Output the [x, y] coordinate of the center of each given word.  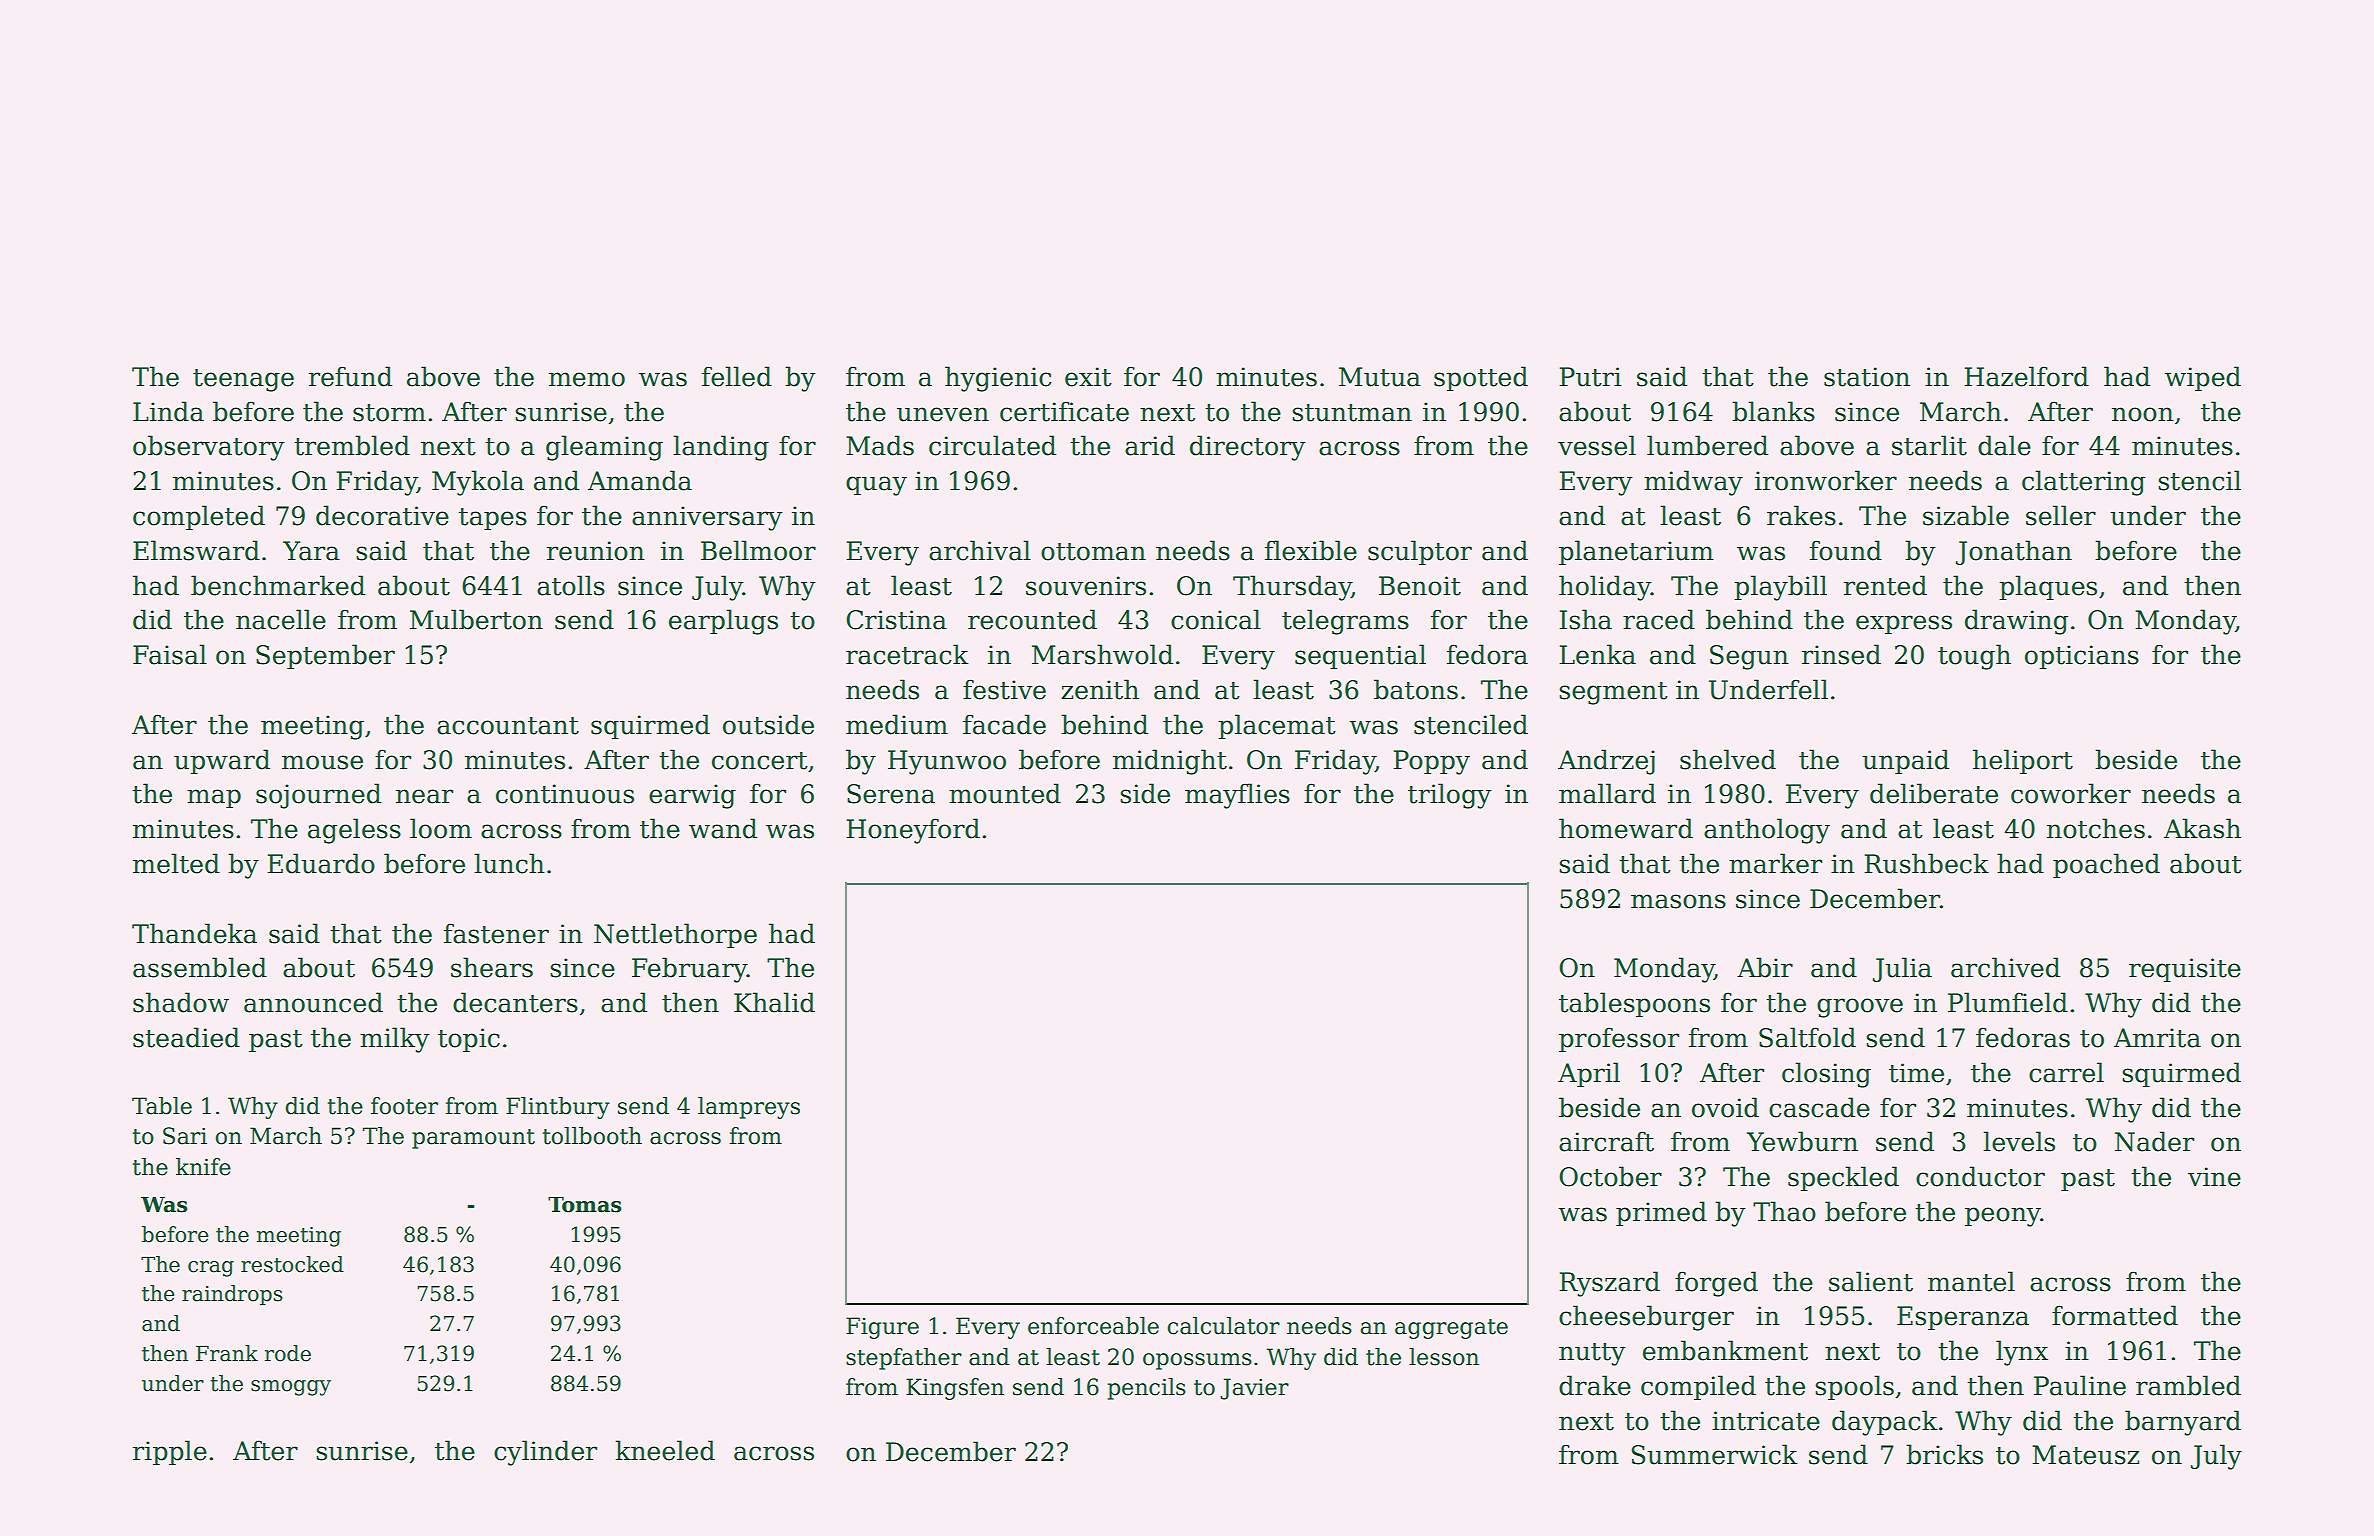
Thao [1784, 1211]
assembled [200, 967]
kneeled [665, 1450]
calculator [1223, 1326]
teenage [243, 380]
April [1589, 1074]
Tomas [585, 1205]
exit [1088, 377]
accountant [508, 726]
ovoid [1725, 1107]
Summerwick [1715, 1454]
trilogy [1450, 796]
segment [1613, 693]
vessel [1597, 445]
